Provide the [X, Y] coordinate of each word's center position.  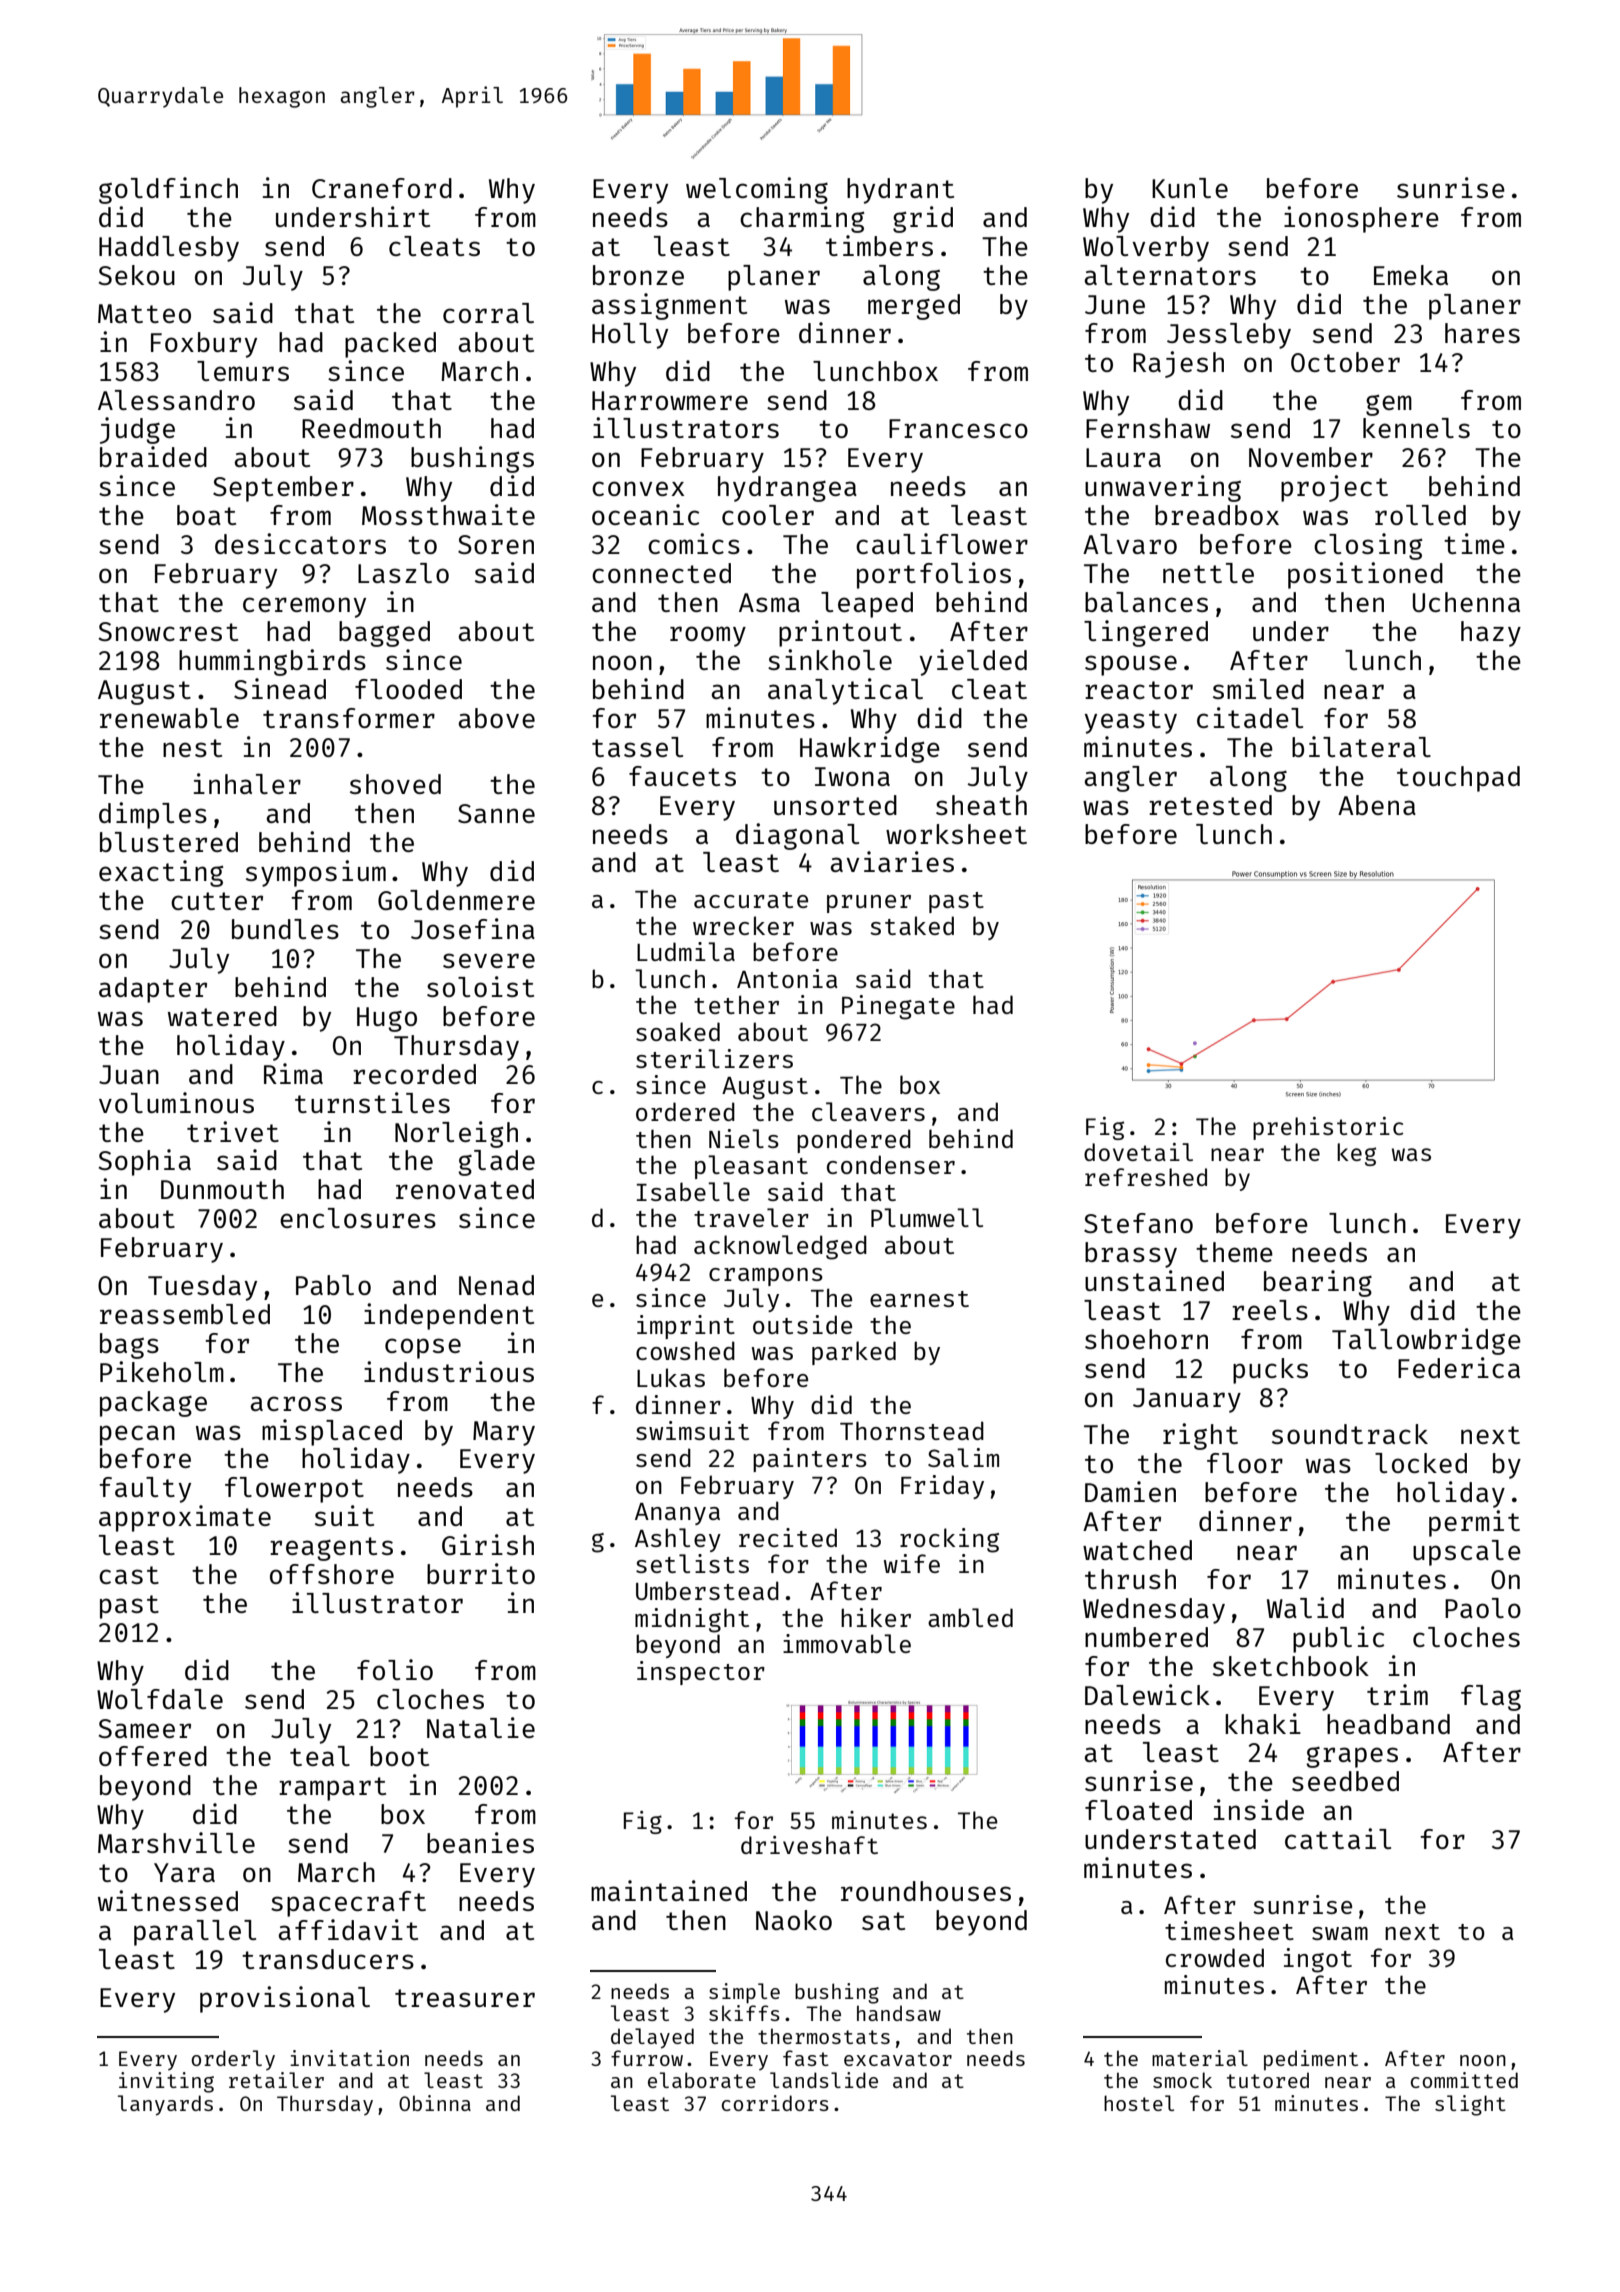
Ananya [677, 1514]
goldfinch [168, 190]
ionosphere [1361, 219]
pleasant [751, 1167]
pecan [137, 1435]
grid [923, 219]
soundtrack [1350, 1434]
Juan [129, 1074]
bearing [1318, 1283]
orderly [233, 2060]
